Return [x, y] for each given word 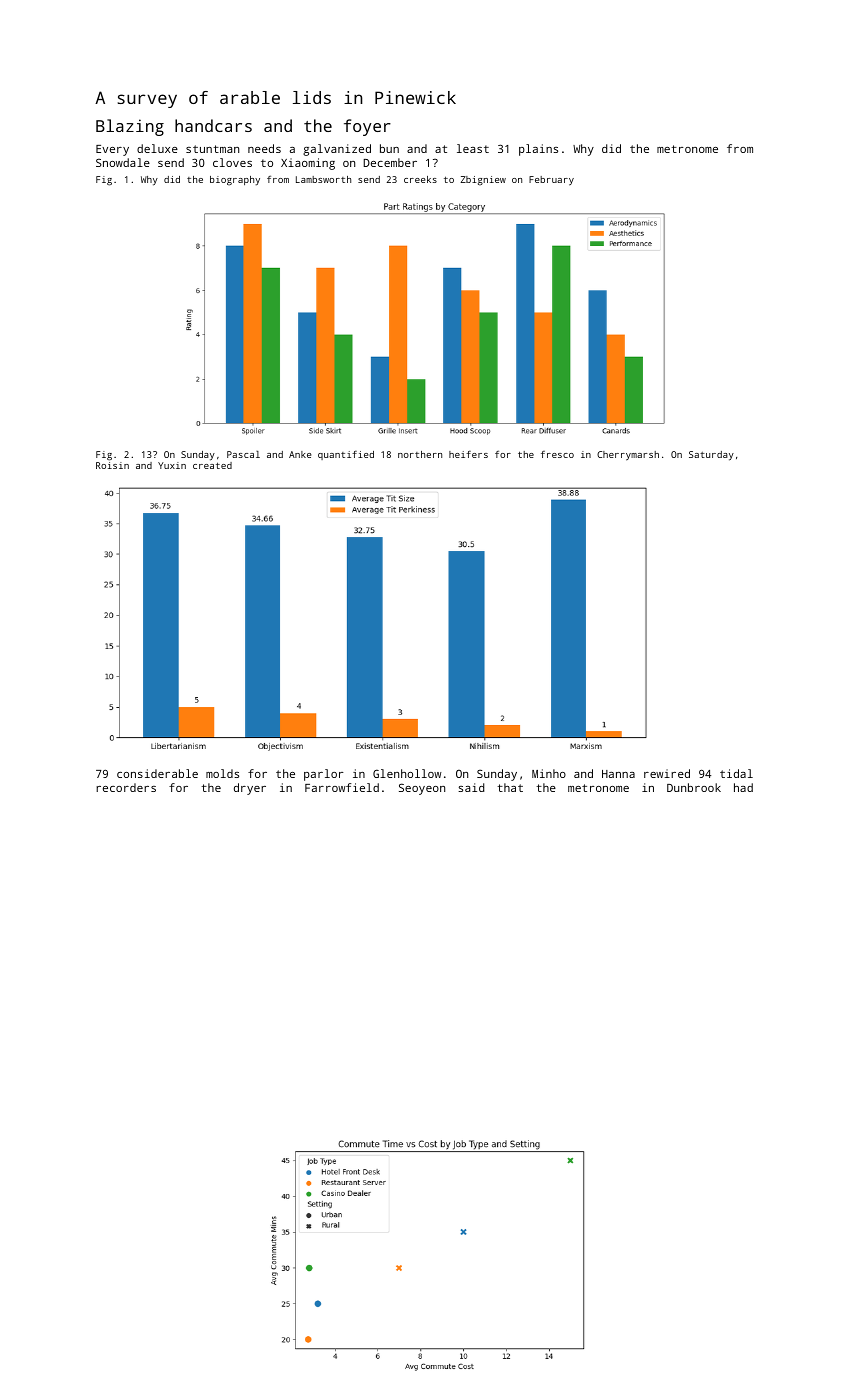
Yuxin [172, 465]
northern [420, 454]
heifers [468, 454]
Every [112, 150]
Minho [549, 773]
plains [538, 150]
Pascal [243, 454]
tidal [736, 773]
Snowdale [123, 162]
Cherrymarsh [628, 456]
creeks [420, 179]
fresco [557, 454]
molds [222, 773]
